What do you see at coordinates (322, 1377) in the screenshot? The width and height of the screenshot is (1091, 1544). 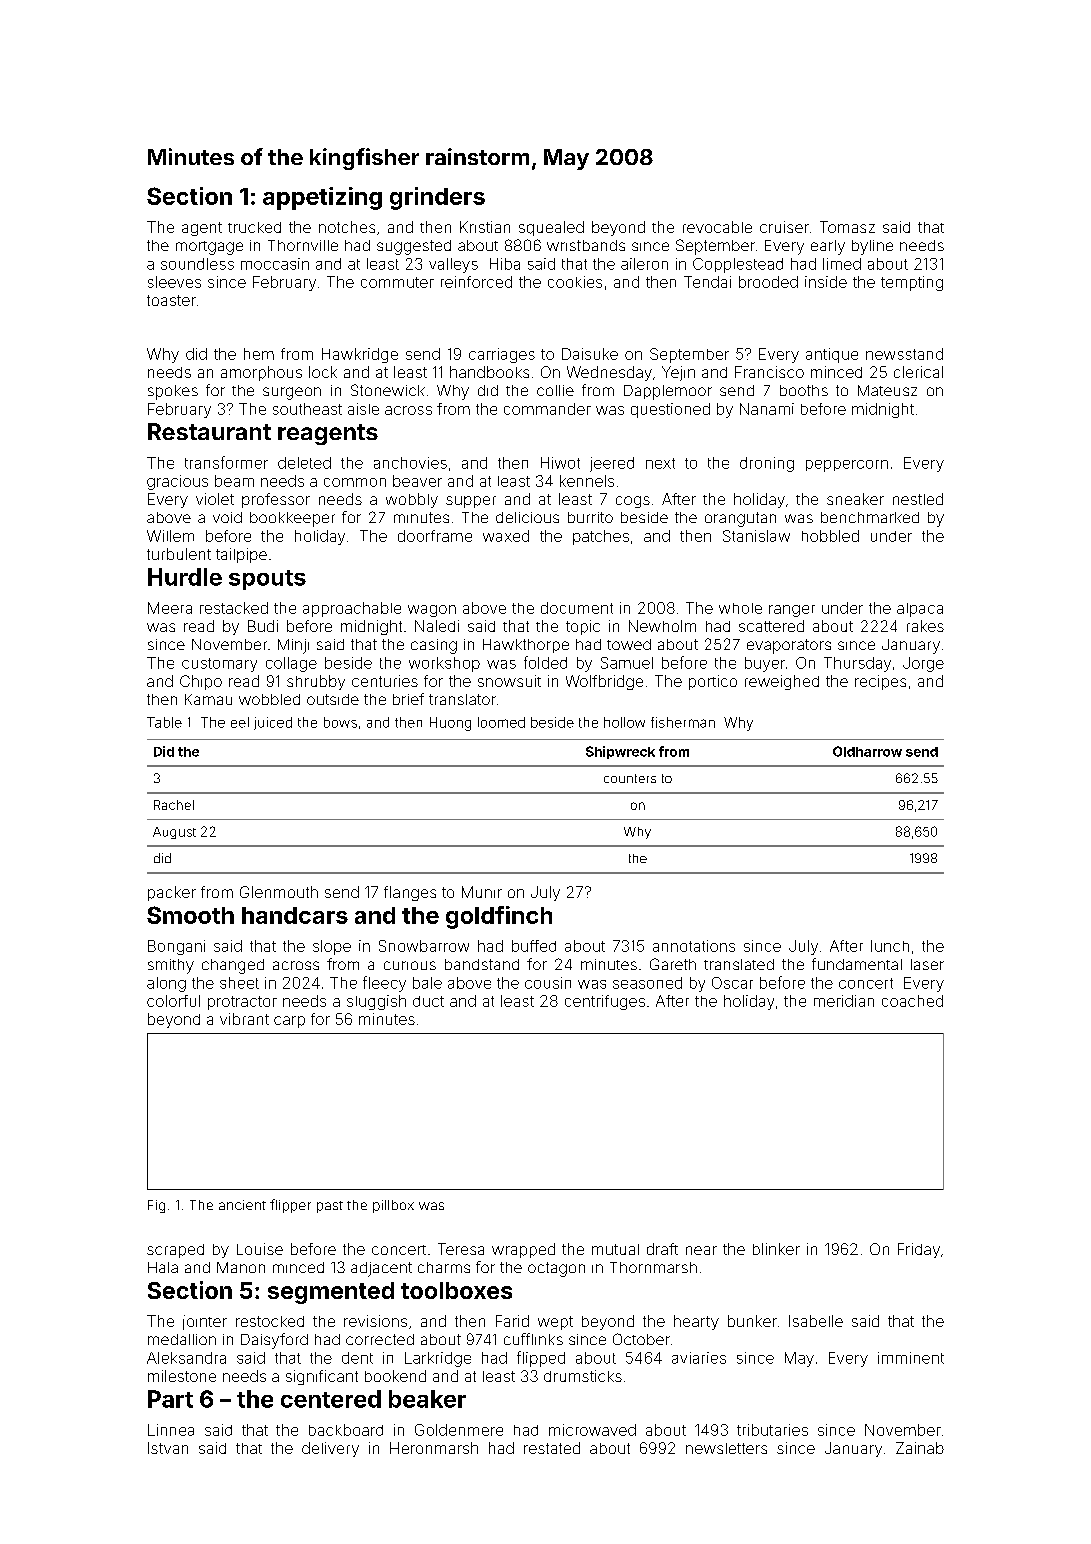 I see `significant` at bounding box center [322, 1377].
